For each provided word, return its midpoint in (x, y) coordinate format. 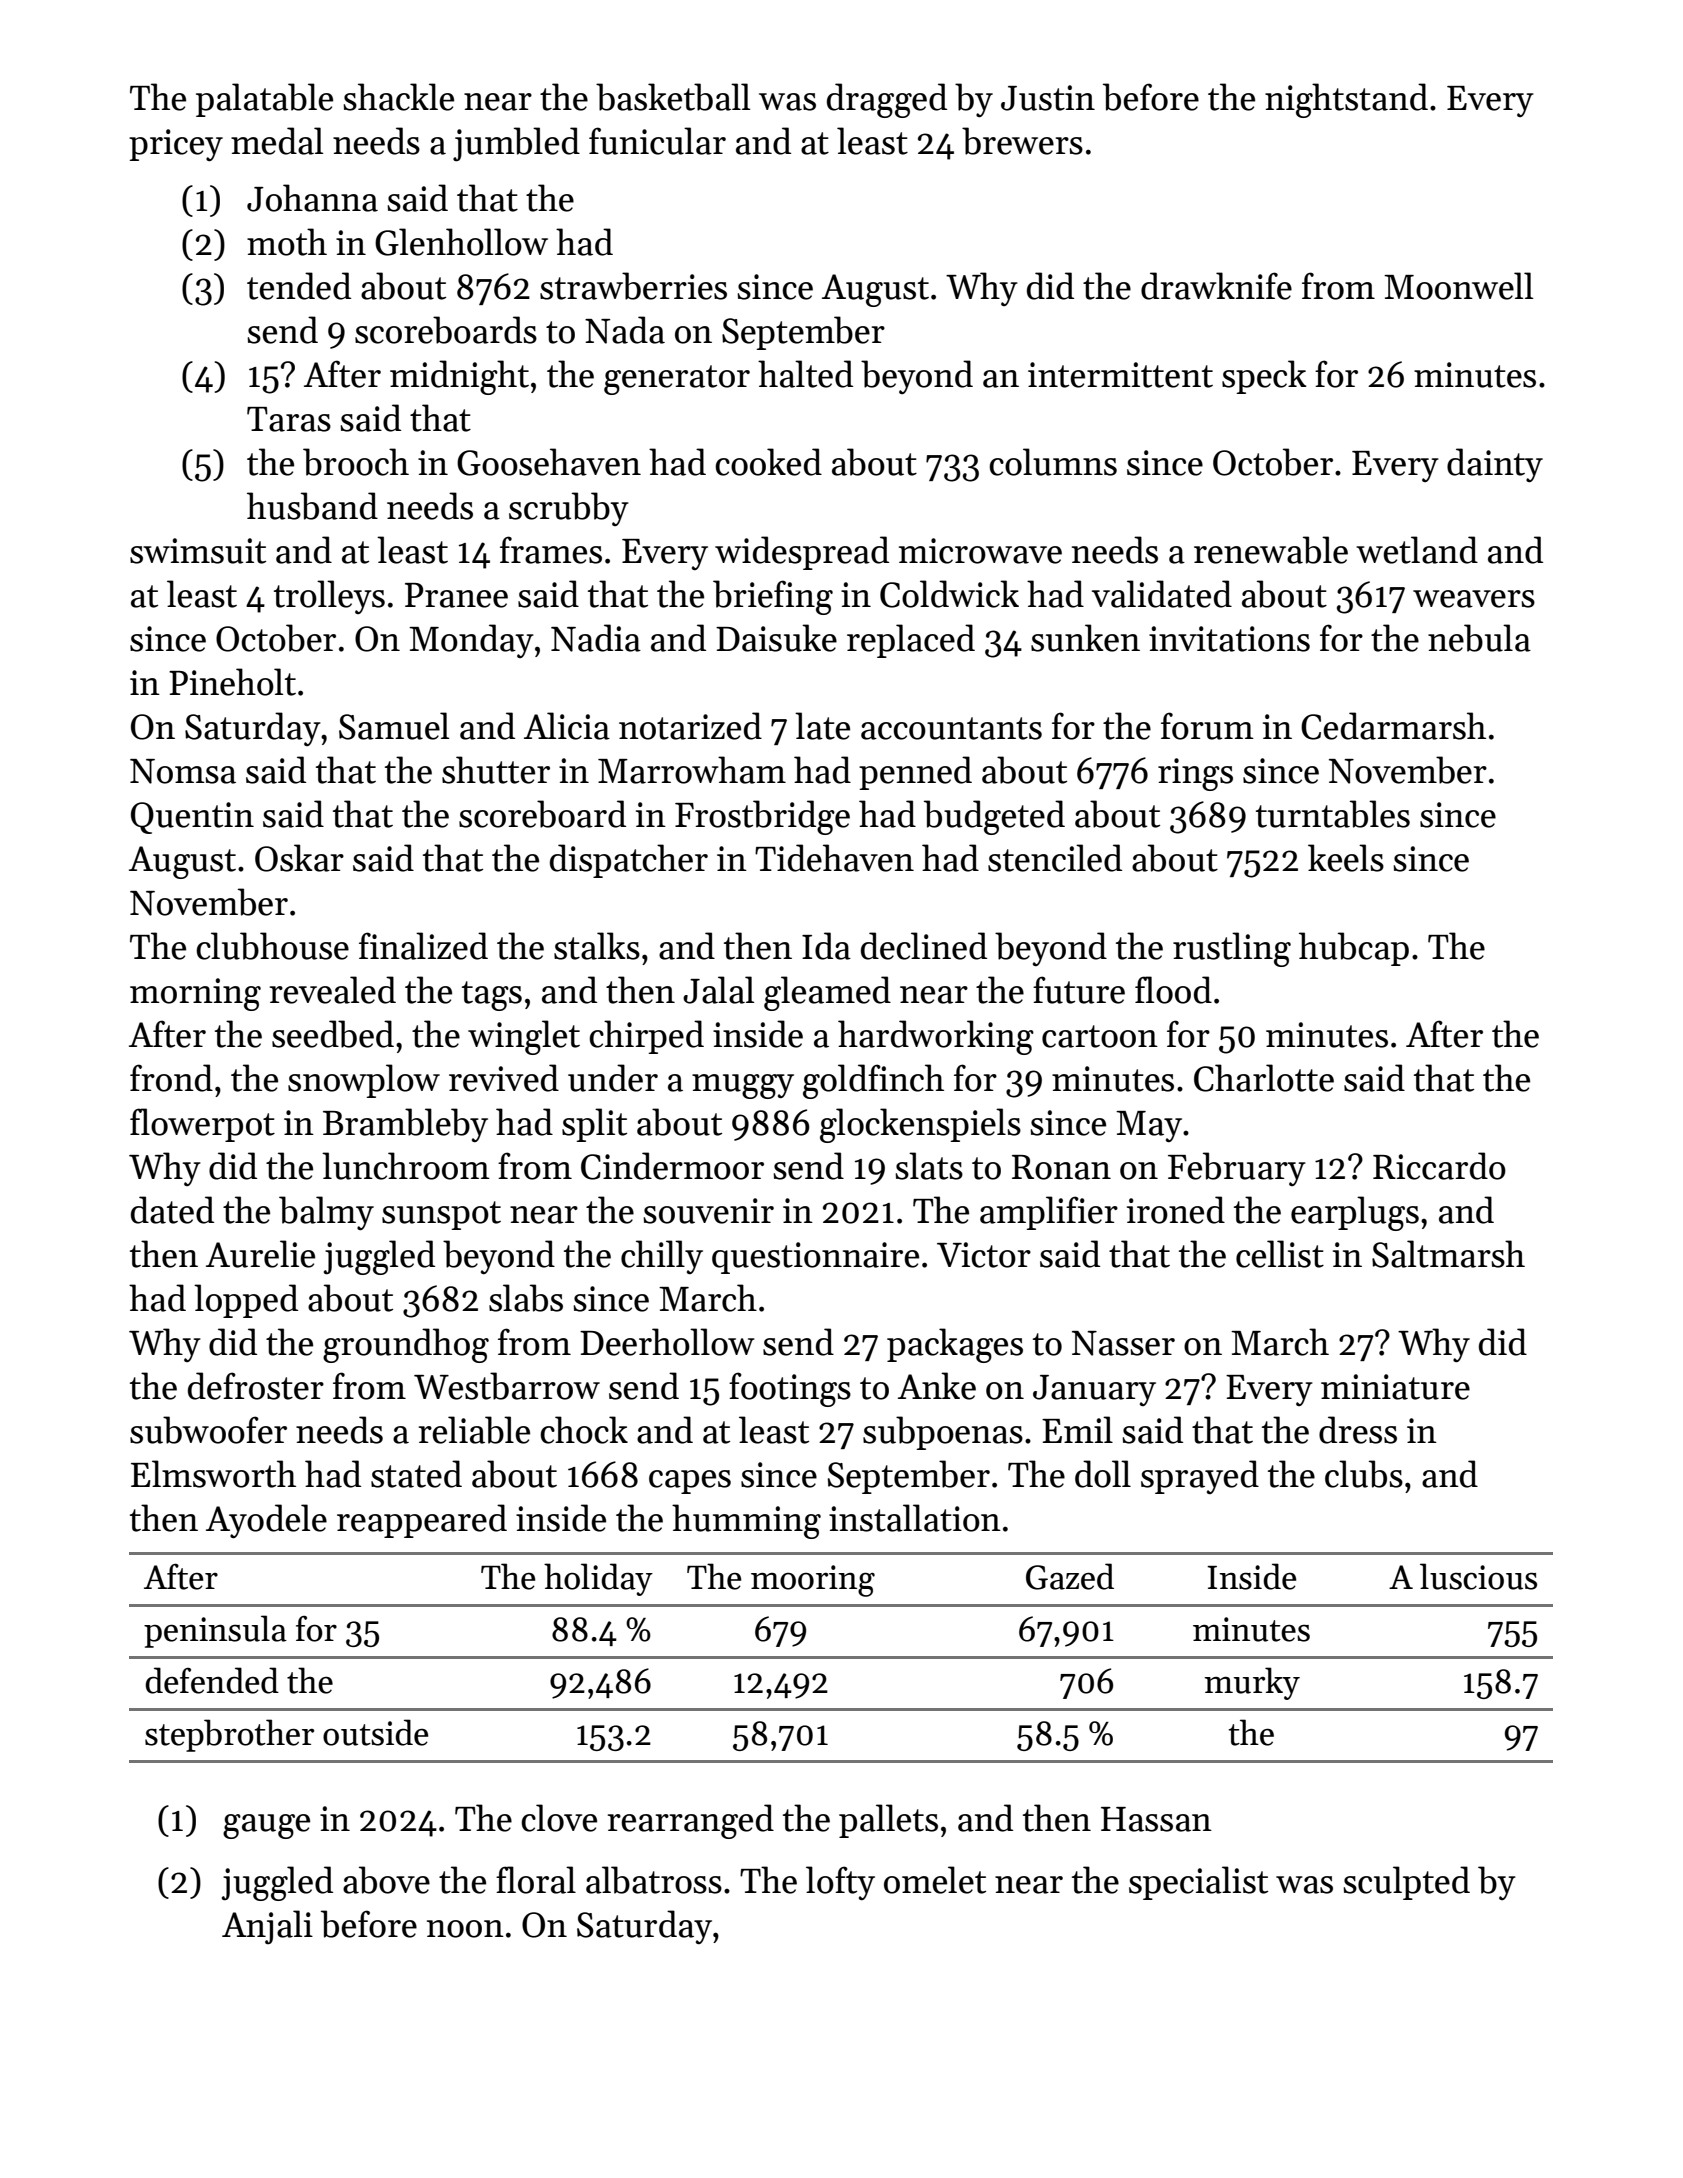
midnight (459, 377)
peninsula (215, 1631)
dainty (1495, 465)
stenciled (1055, 858)
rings (1195, 774)
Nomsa (183, 771)
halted (805, 374)
